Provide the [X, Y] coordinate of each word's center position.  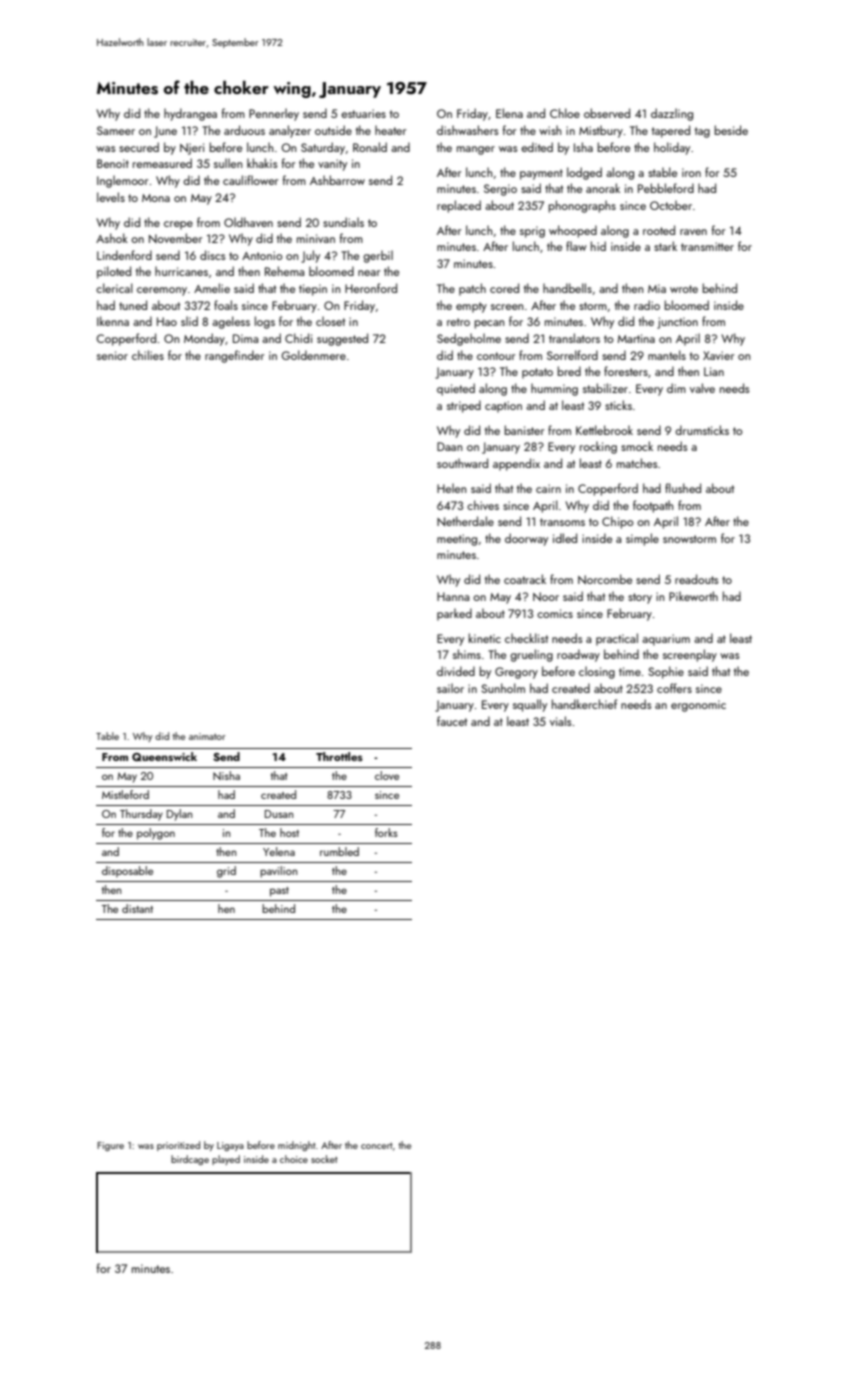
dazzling [672, 114]
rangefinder [234, 356]
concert [377, 1146]
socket [324, 1159]
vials [561, 721]
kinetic [484, 638]
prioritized [178, 1146]
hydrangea [190, 114]
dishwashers [468, 130]
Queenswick [164, 756]
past [279, 892]
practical [617, 639]
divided [456, 671]
